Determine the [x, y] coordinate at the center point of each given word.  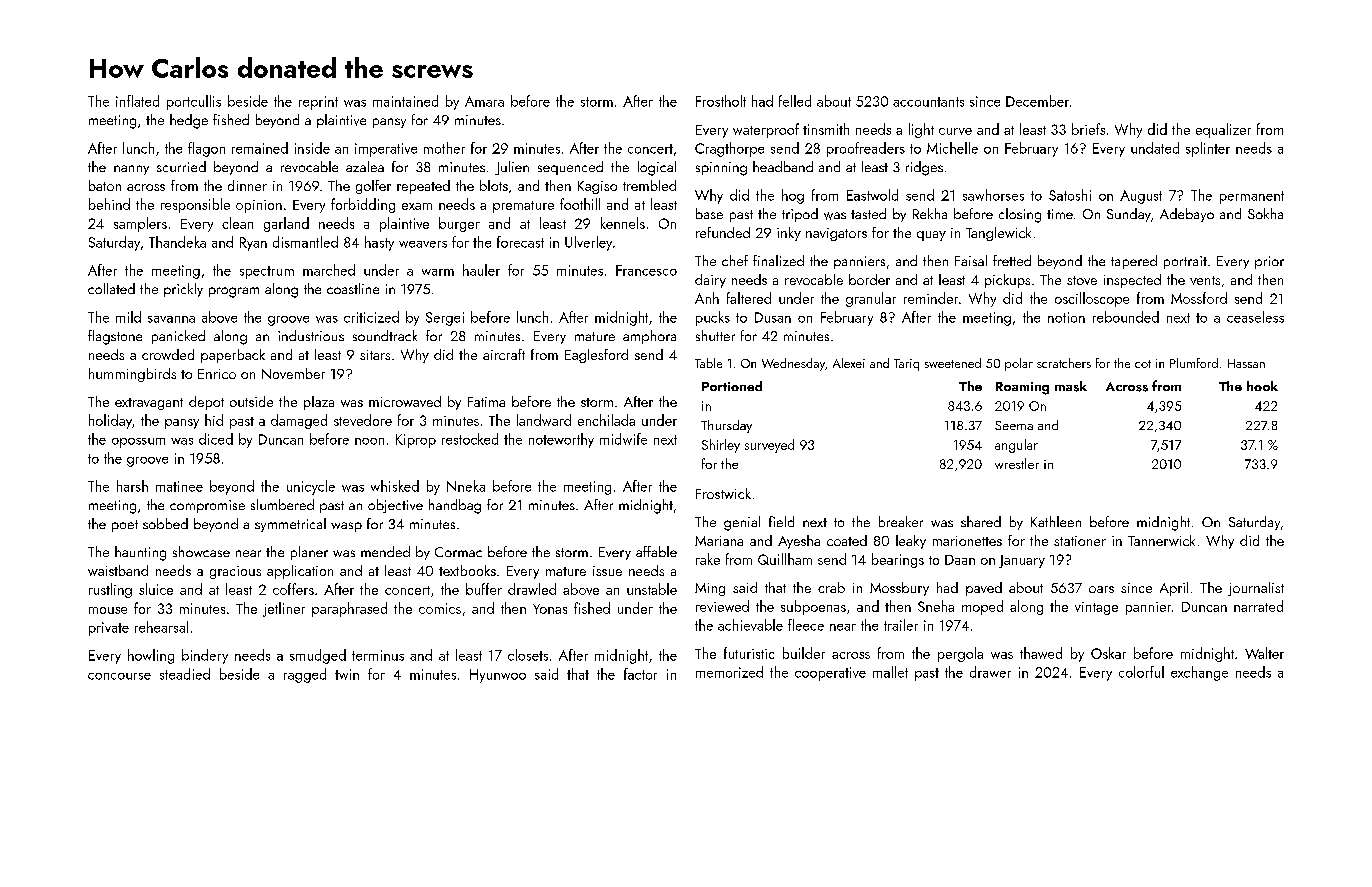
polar [1019, 364]
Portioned [732, 386]
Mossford [1199, 298]
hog [793, 196]
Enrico [217, 374]
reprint [318, 103]
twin [347, 674]
